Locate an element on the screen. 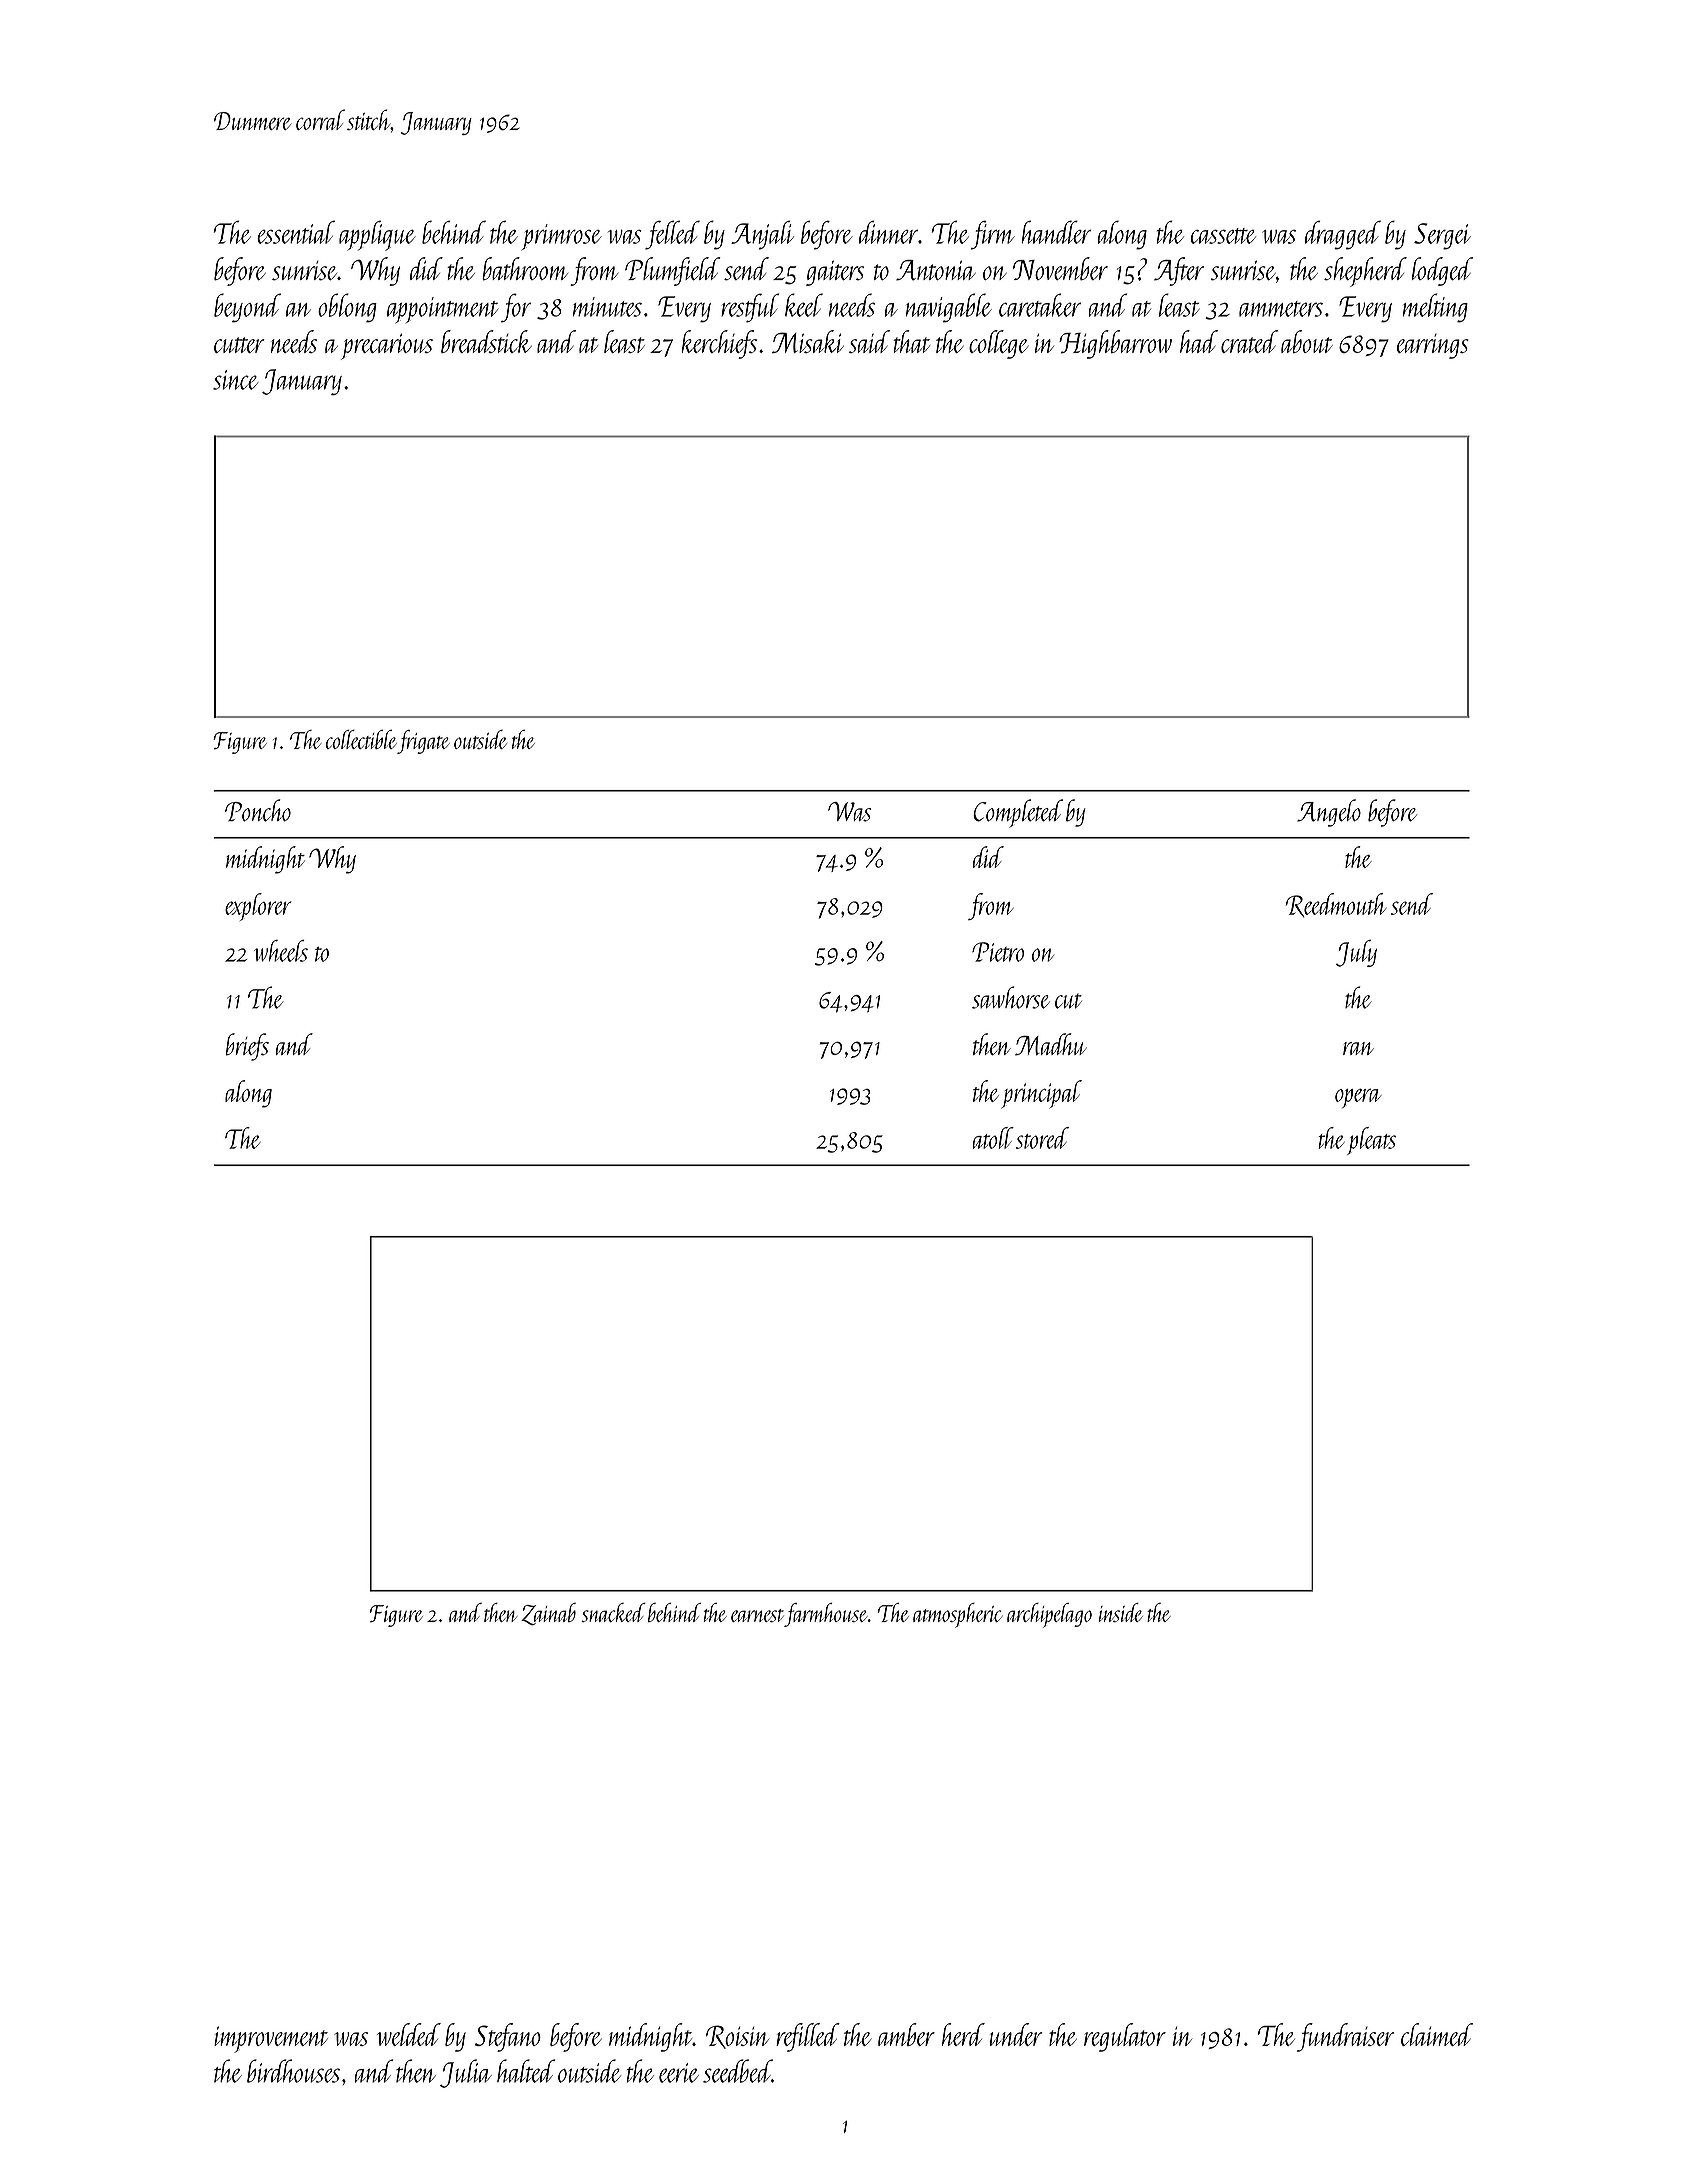 This screenshot has height=2178, width=1683. since is located at coordinates (235, 380).
